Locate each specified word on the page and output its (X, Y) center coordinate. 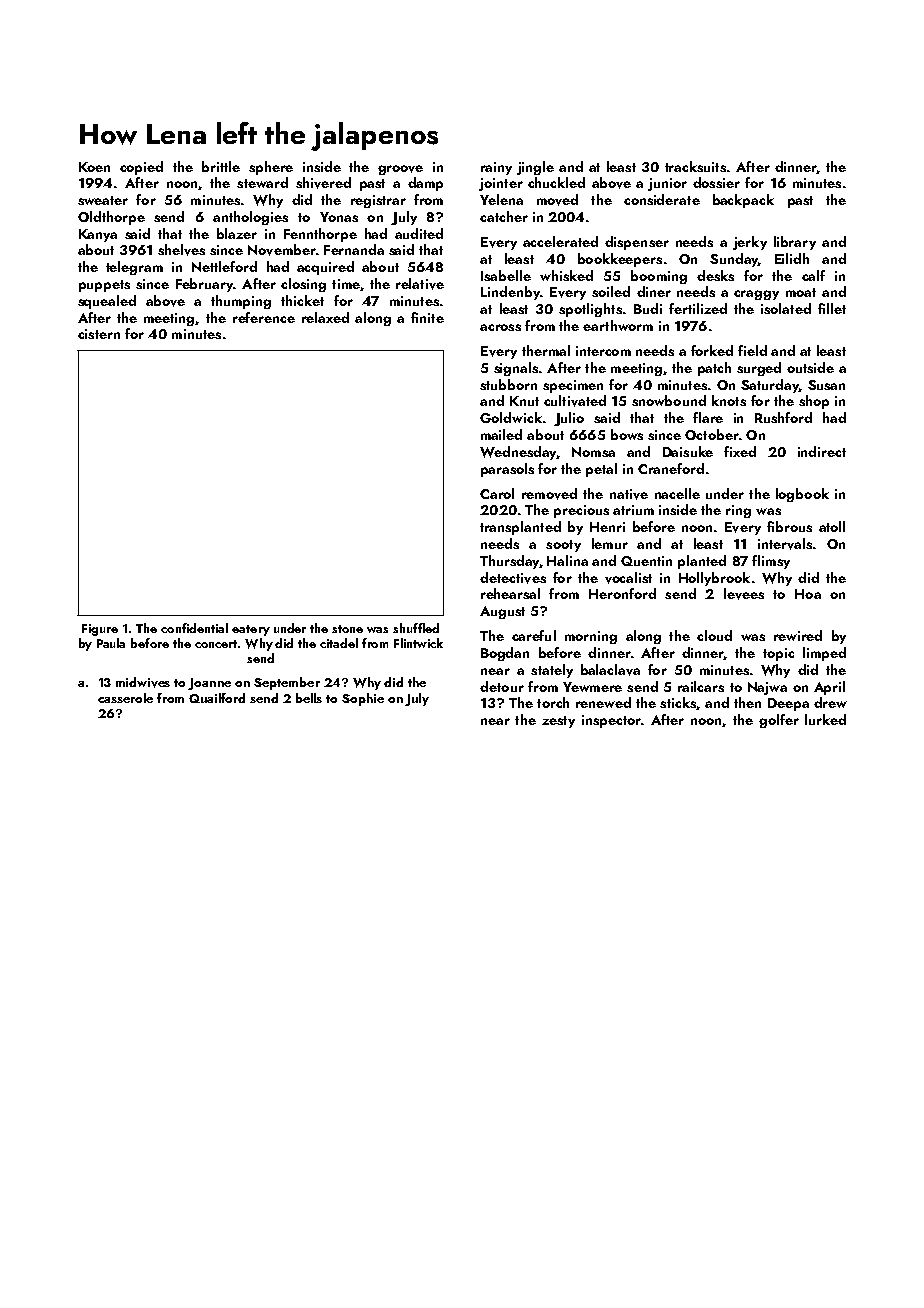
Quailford (217, 698)
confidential (194, 628)
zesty (558, 722)
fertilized (698, 308)
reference (264, 317)
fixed (740, 451)
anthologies (250, 218)
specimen (573, 386)
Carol (497, 493)
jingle (535, 168)
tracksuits (695, 166)
